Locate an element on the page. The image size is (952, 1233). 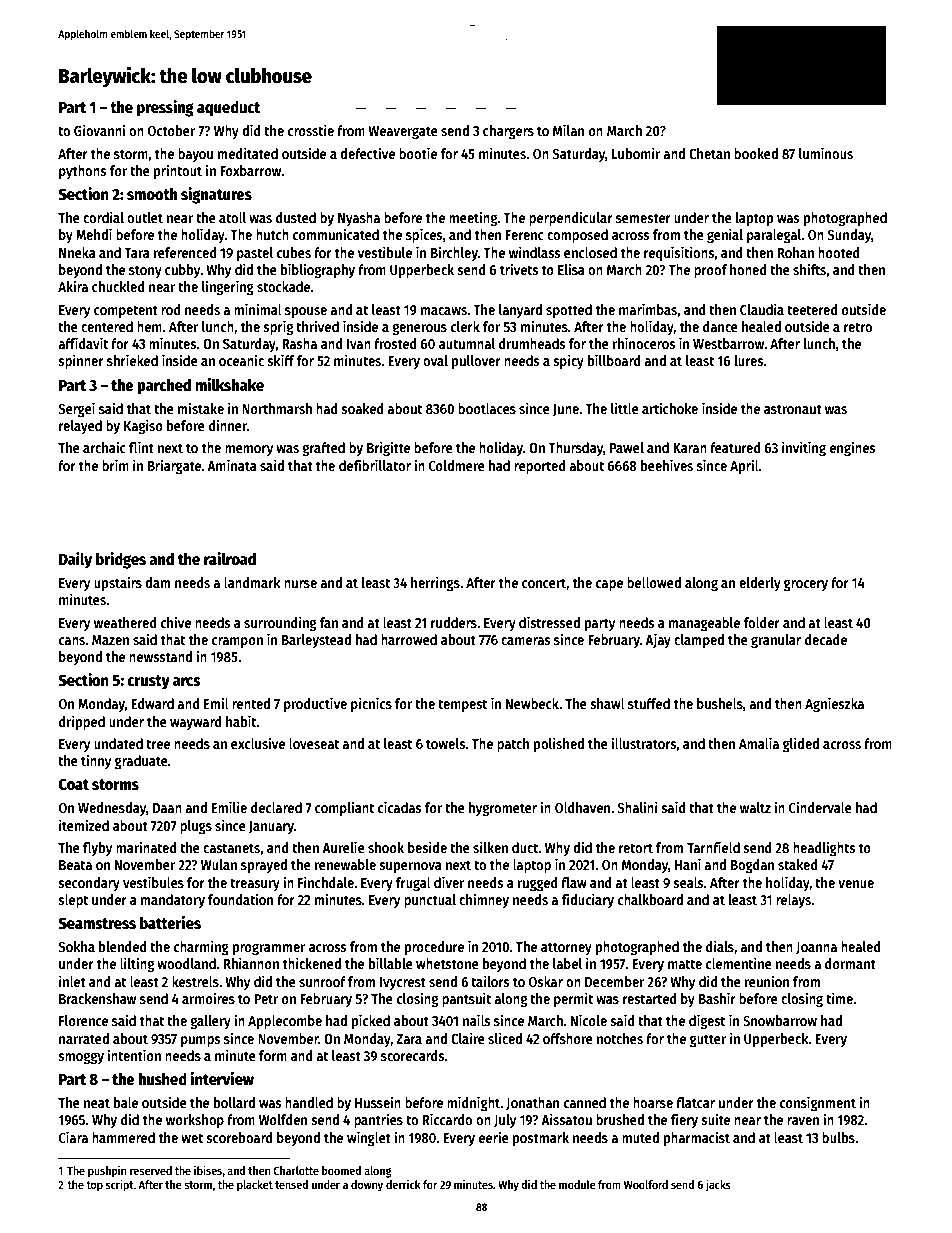
decade is located at coordinates (826, 639).
